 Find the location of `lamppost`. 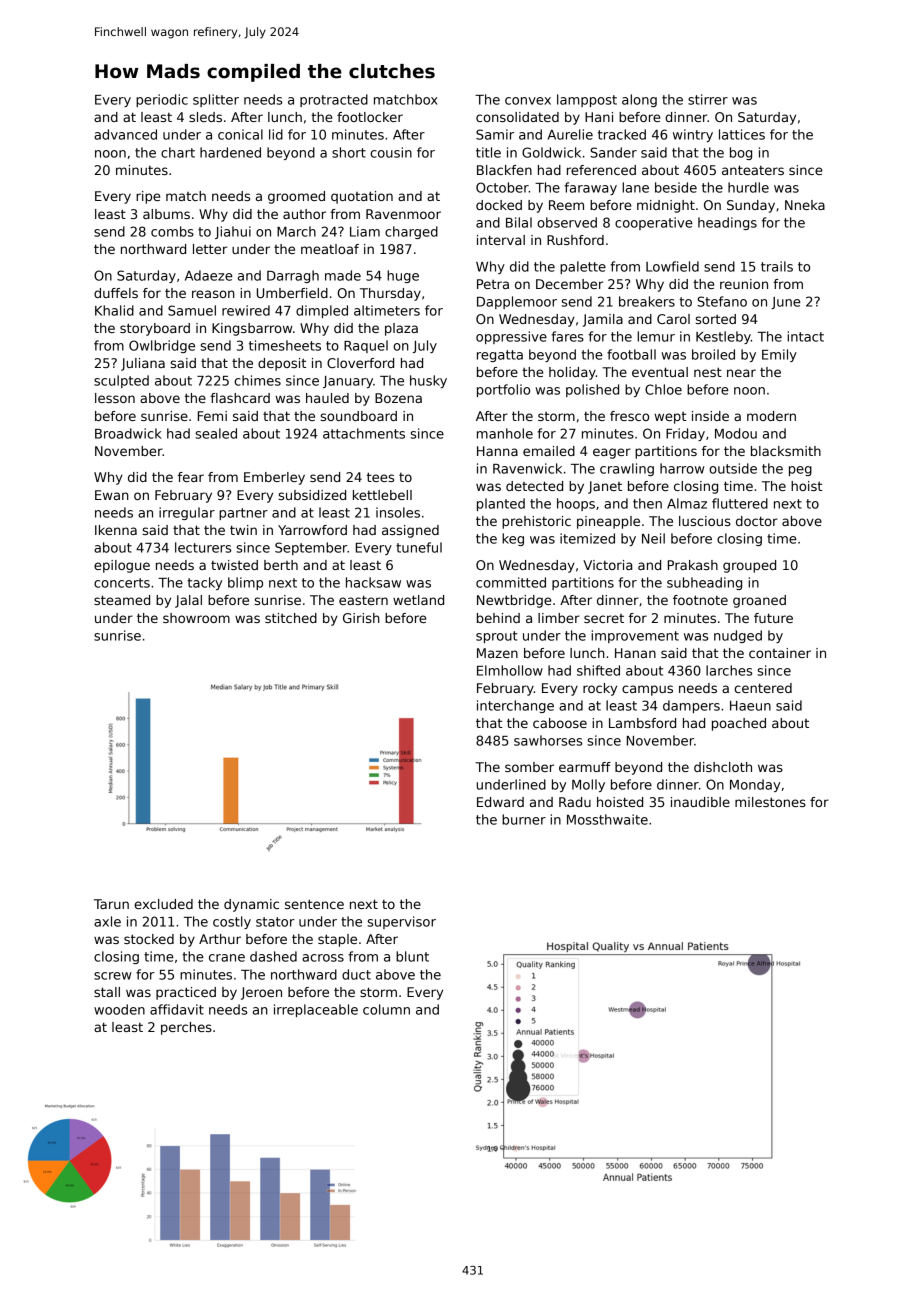

lamppost is located at coordinates (587, 100).
